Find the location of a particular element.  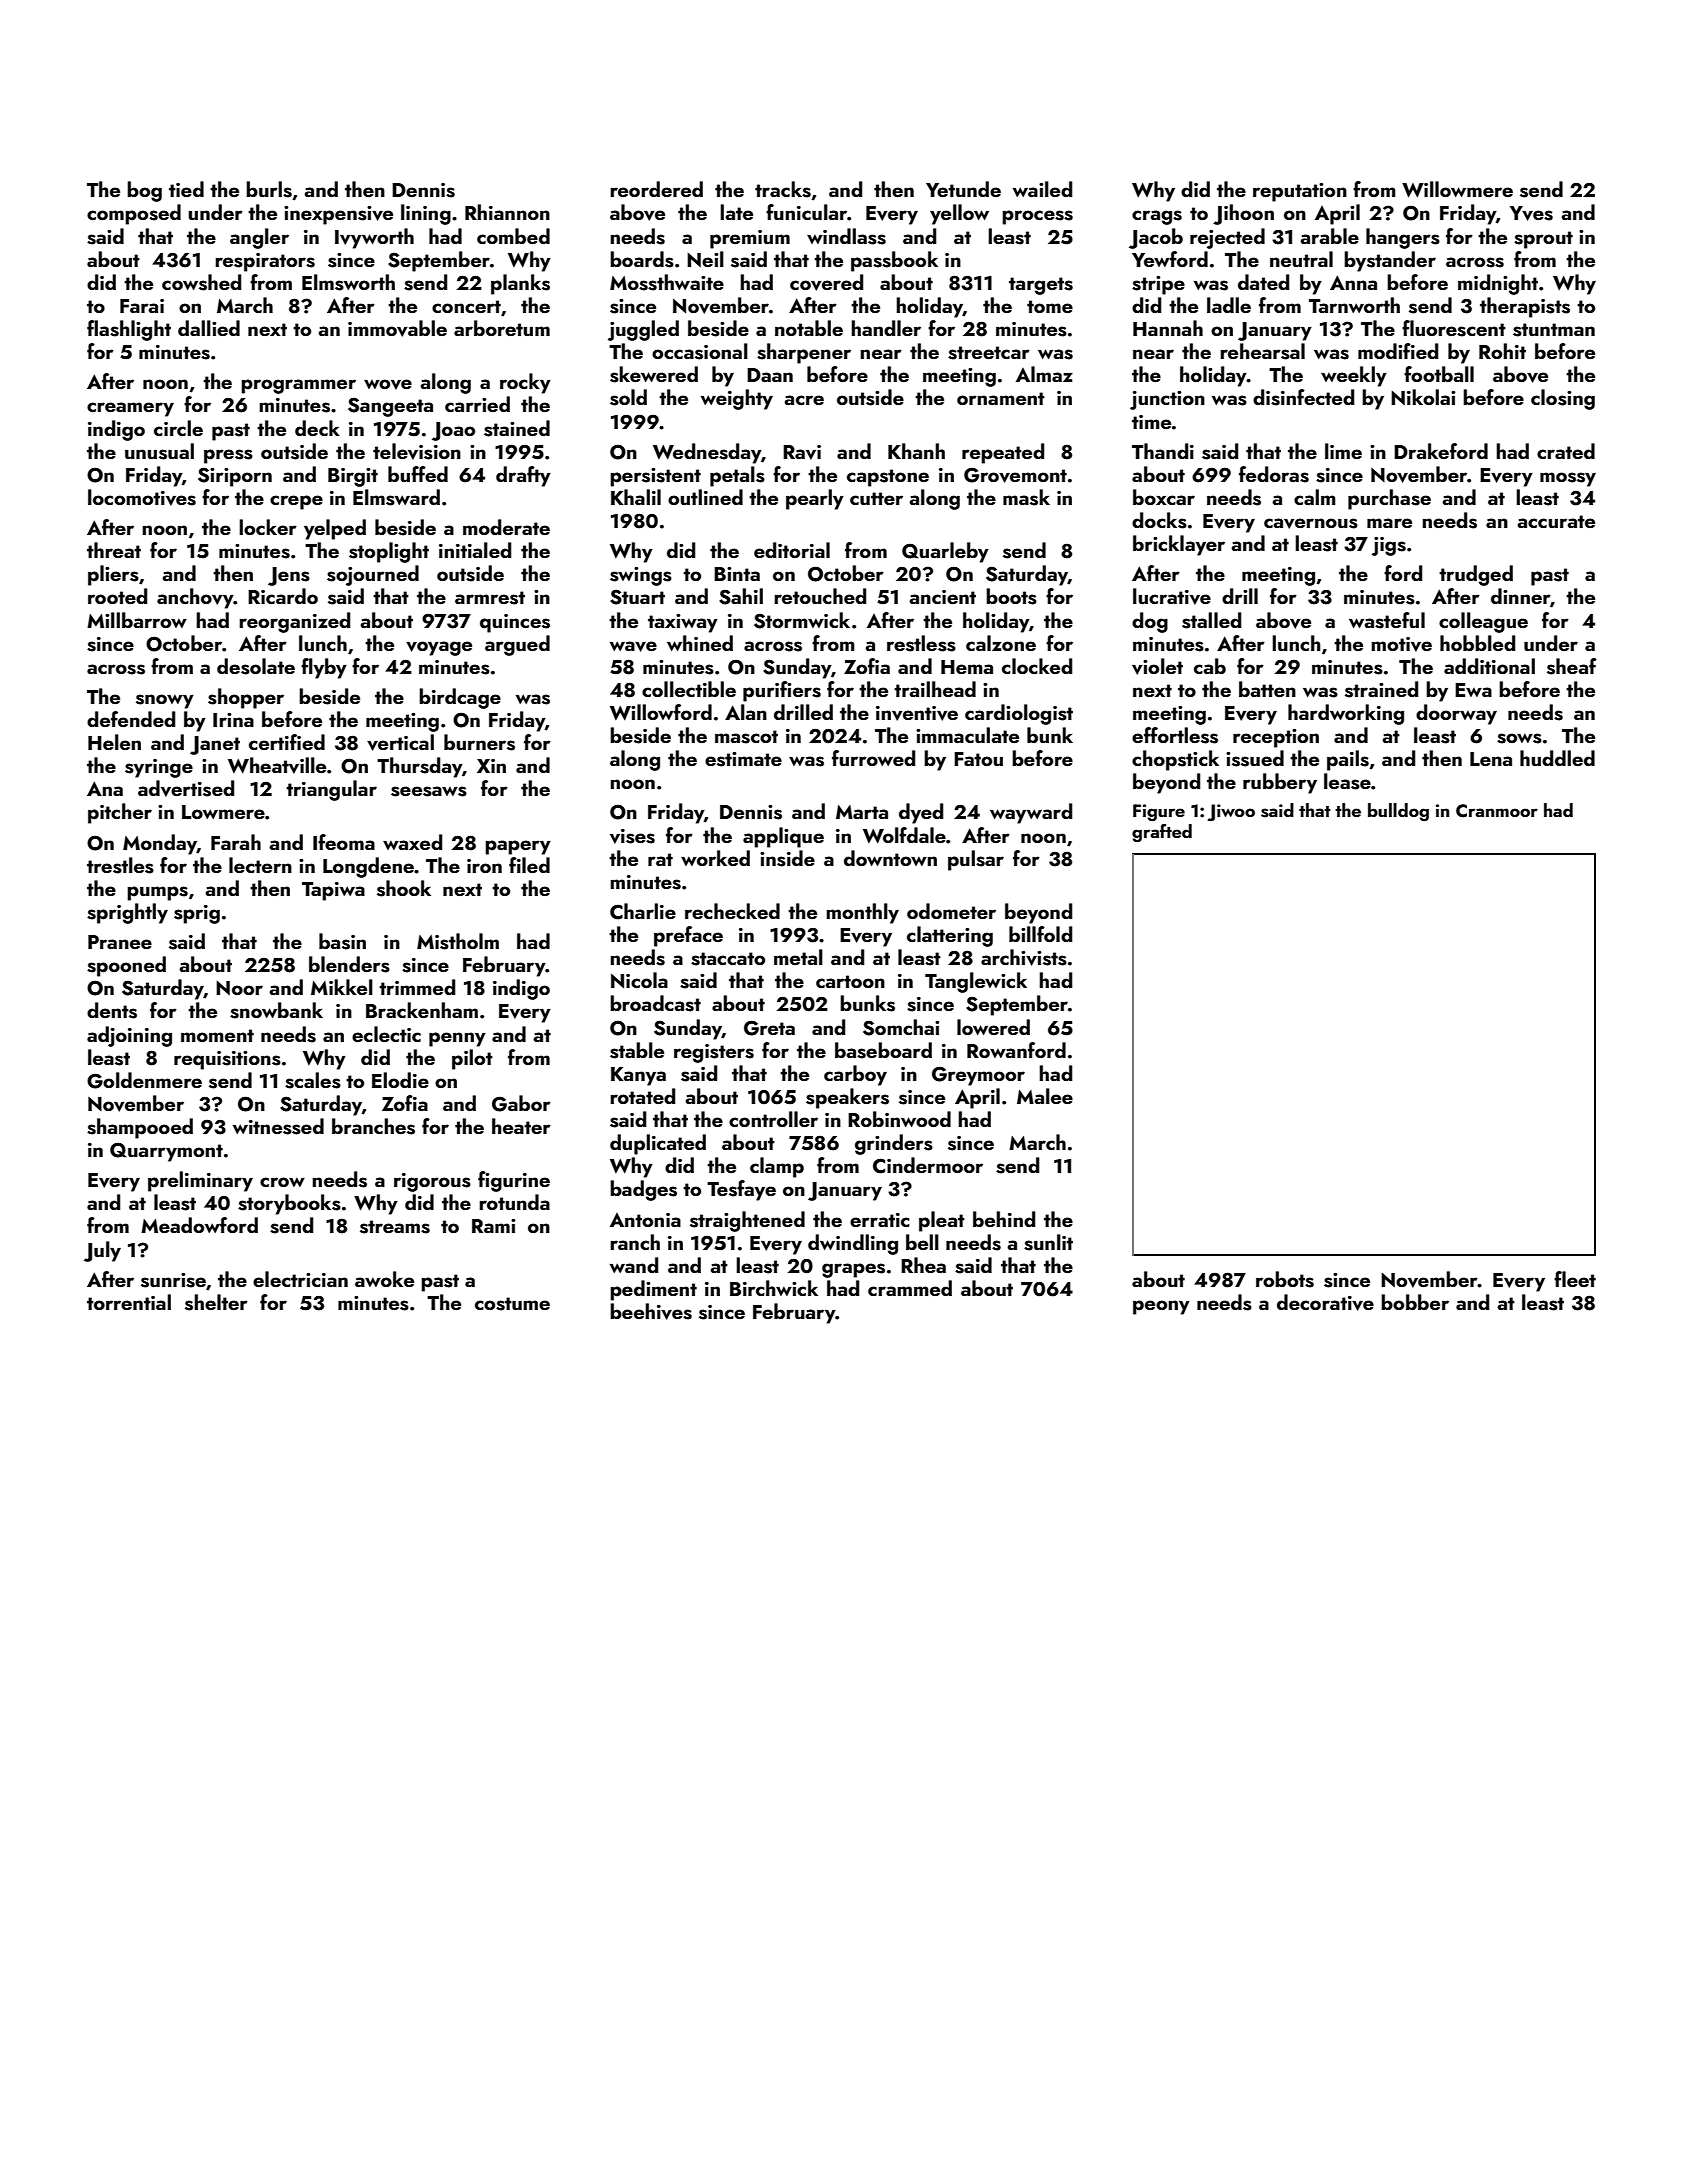

Ifeoma is located at coordinates (344, 842).
